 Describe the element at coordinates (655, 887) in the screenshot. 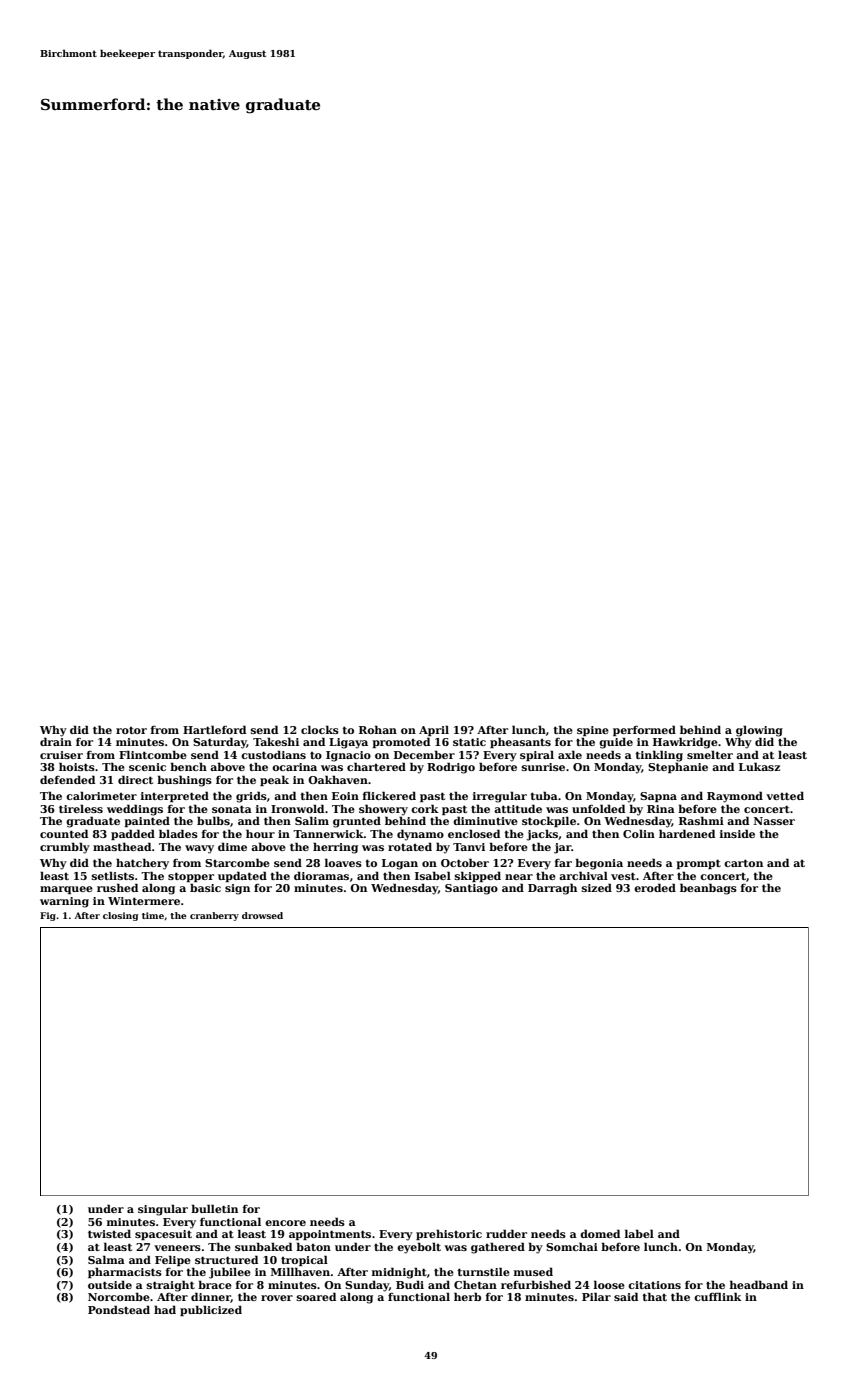

I see `eroded` at that location.
